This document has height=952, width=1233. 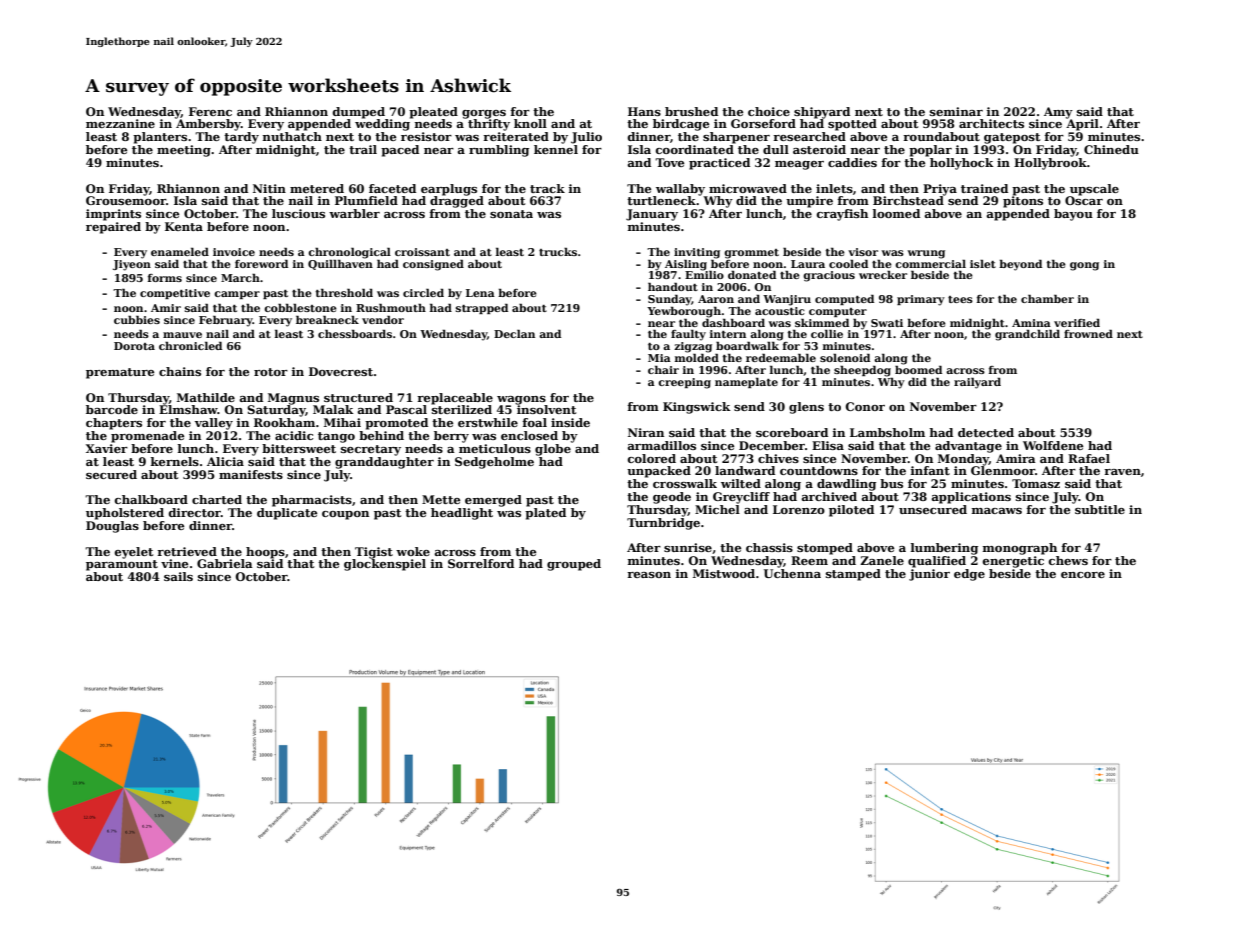 What do you see at coordinates (382, 125) in the document?
I see `wedding` at bounding box center [382, 125].
